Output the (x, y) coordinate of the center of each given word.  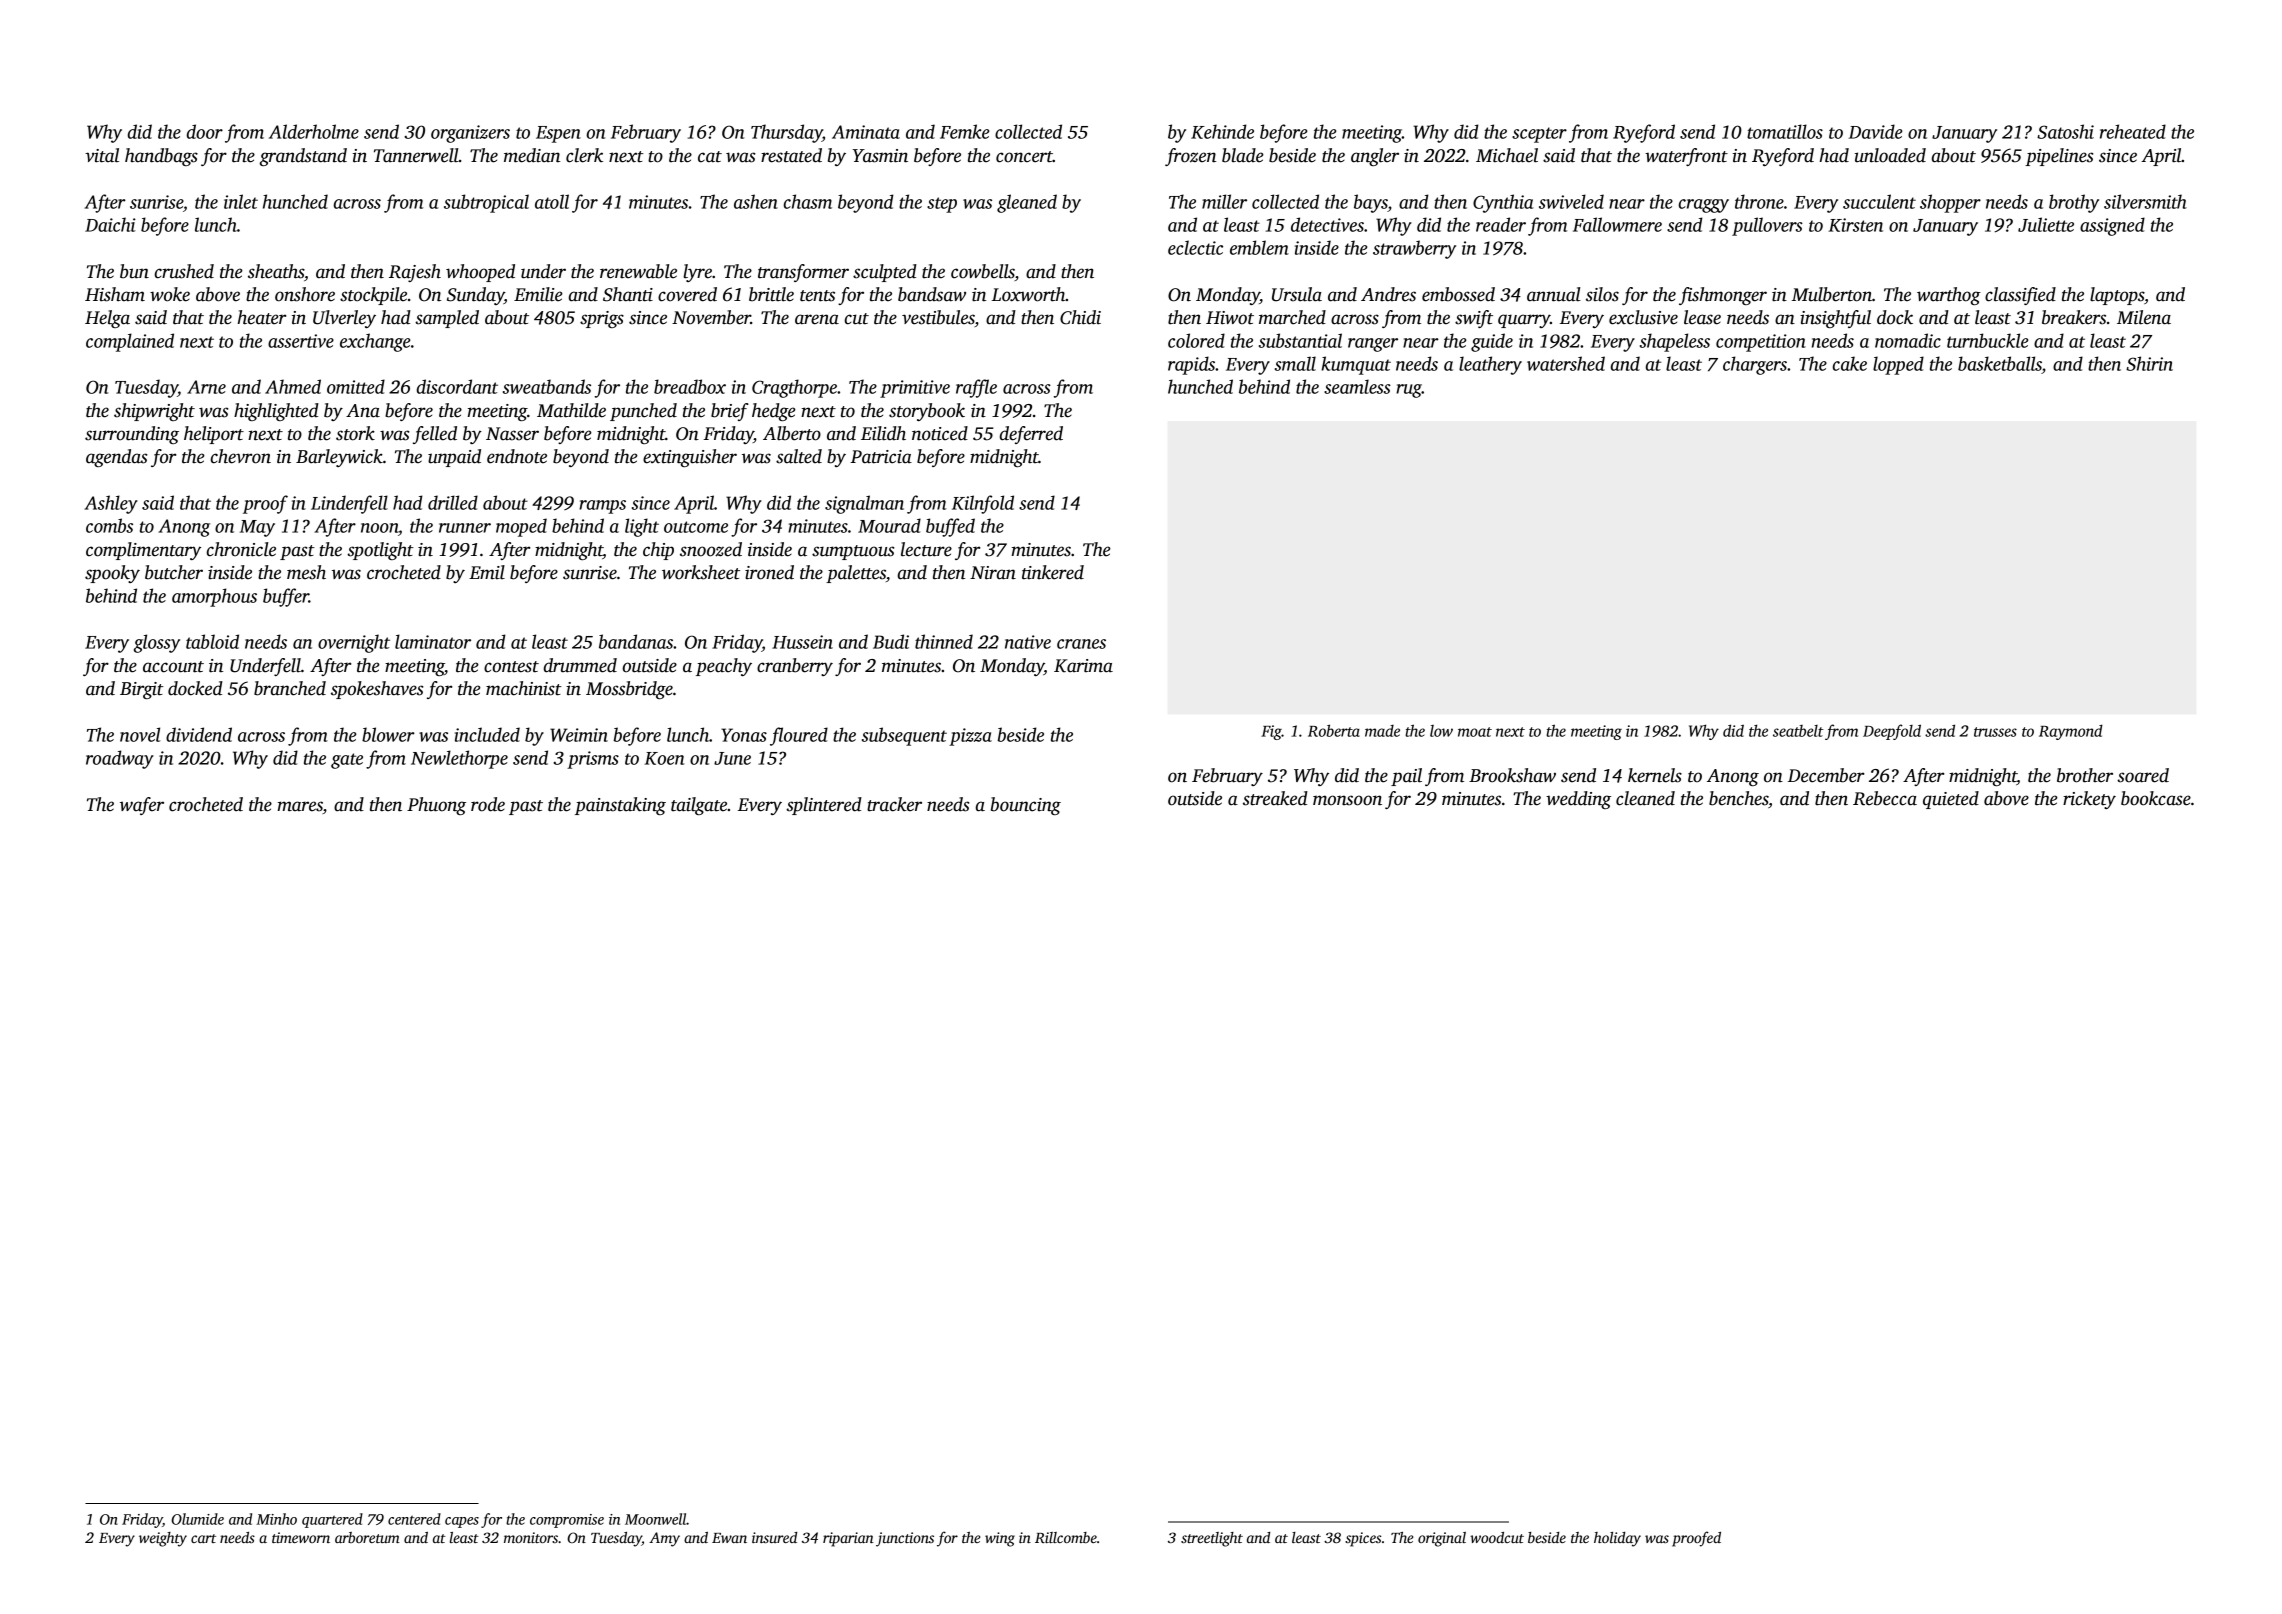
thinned (944, 641)
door (205, 131)
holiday (1617, 1539)
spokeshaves (377, 690)
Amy (664, 1539)
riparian (848, 1539)
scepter (1539, 135)
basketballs (2000, 363)
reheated (2133, 131)
